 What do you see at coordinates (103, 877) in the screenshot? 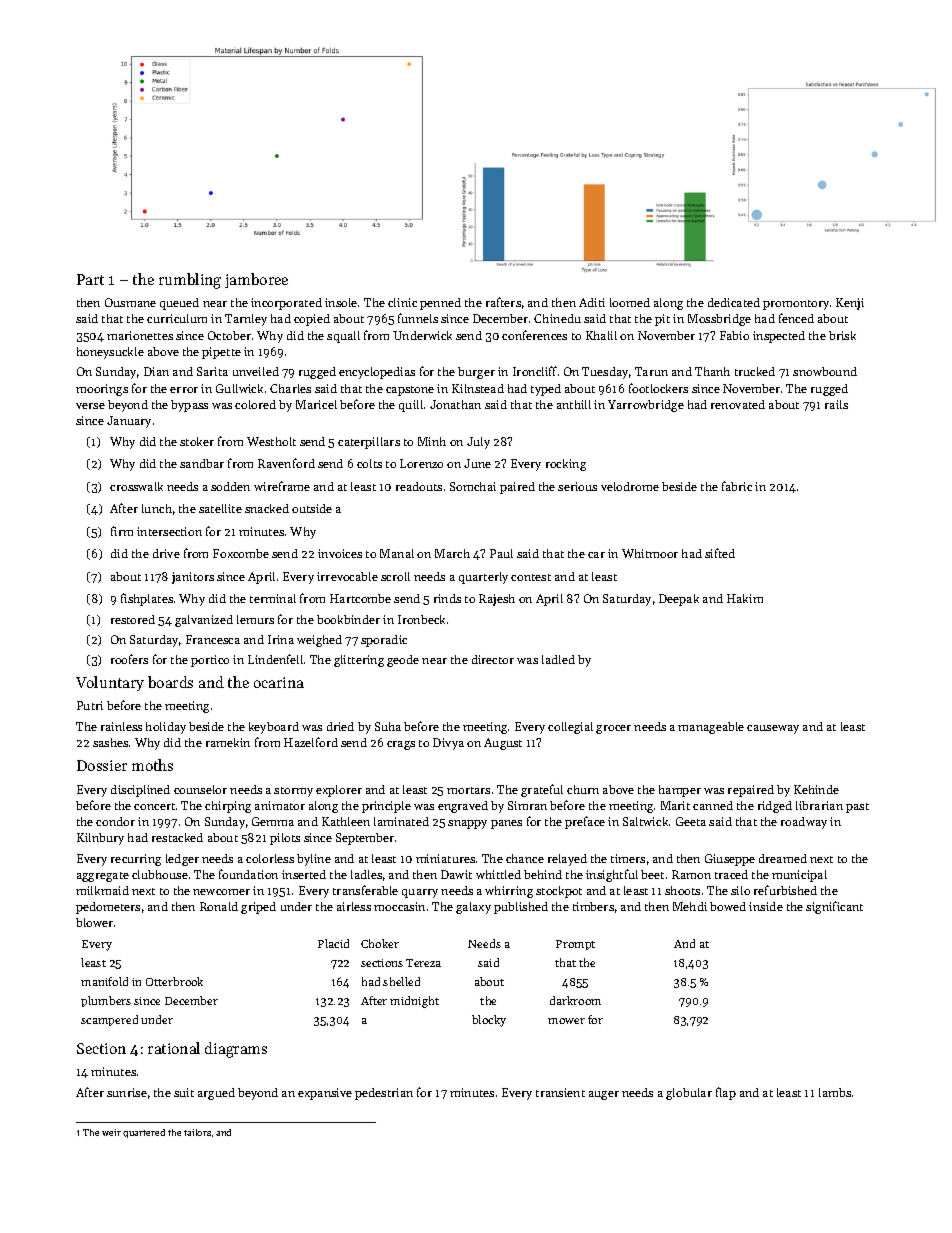
I see `aggregate` at bounding box center [103, 877].
